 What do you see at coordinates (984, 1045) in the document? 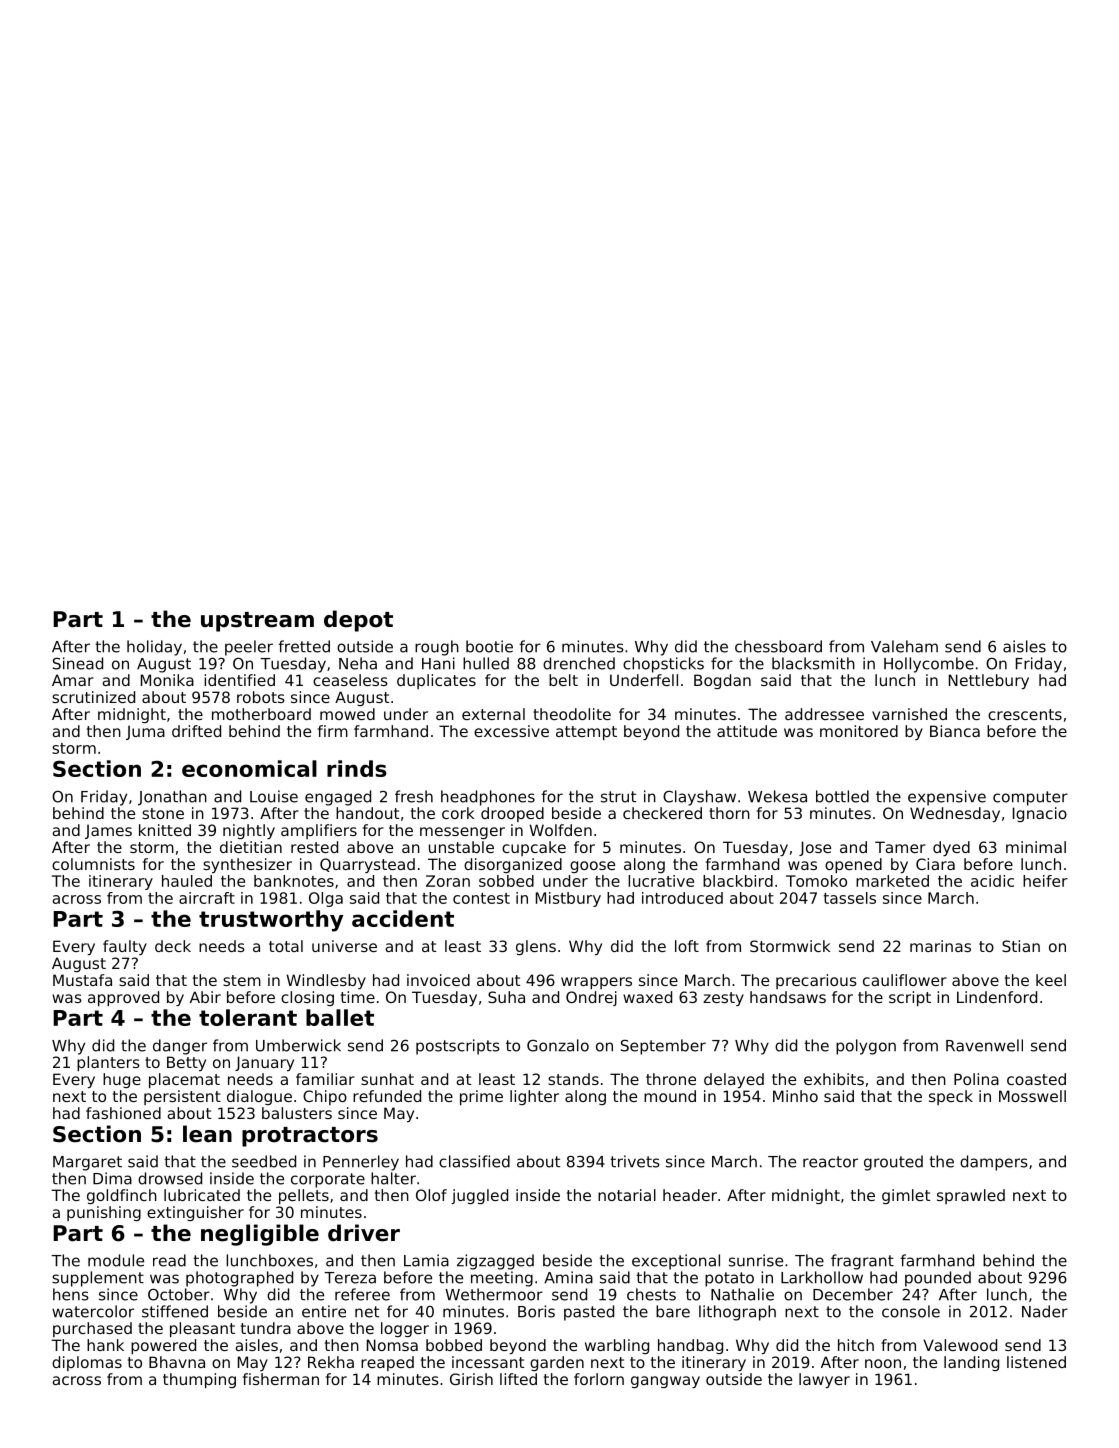
I see `Ravenwell` at bounding box center [984, 1045].
